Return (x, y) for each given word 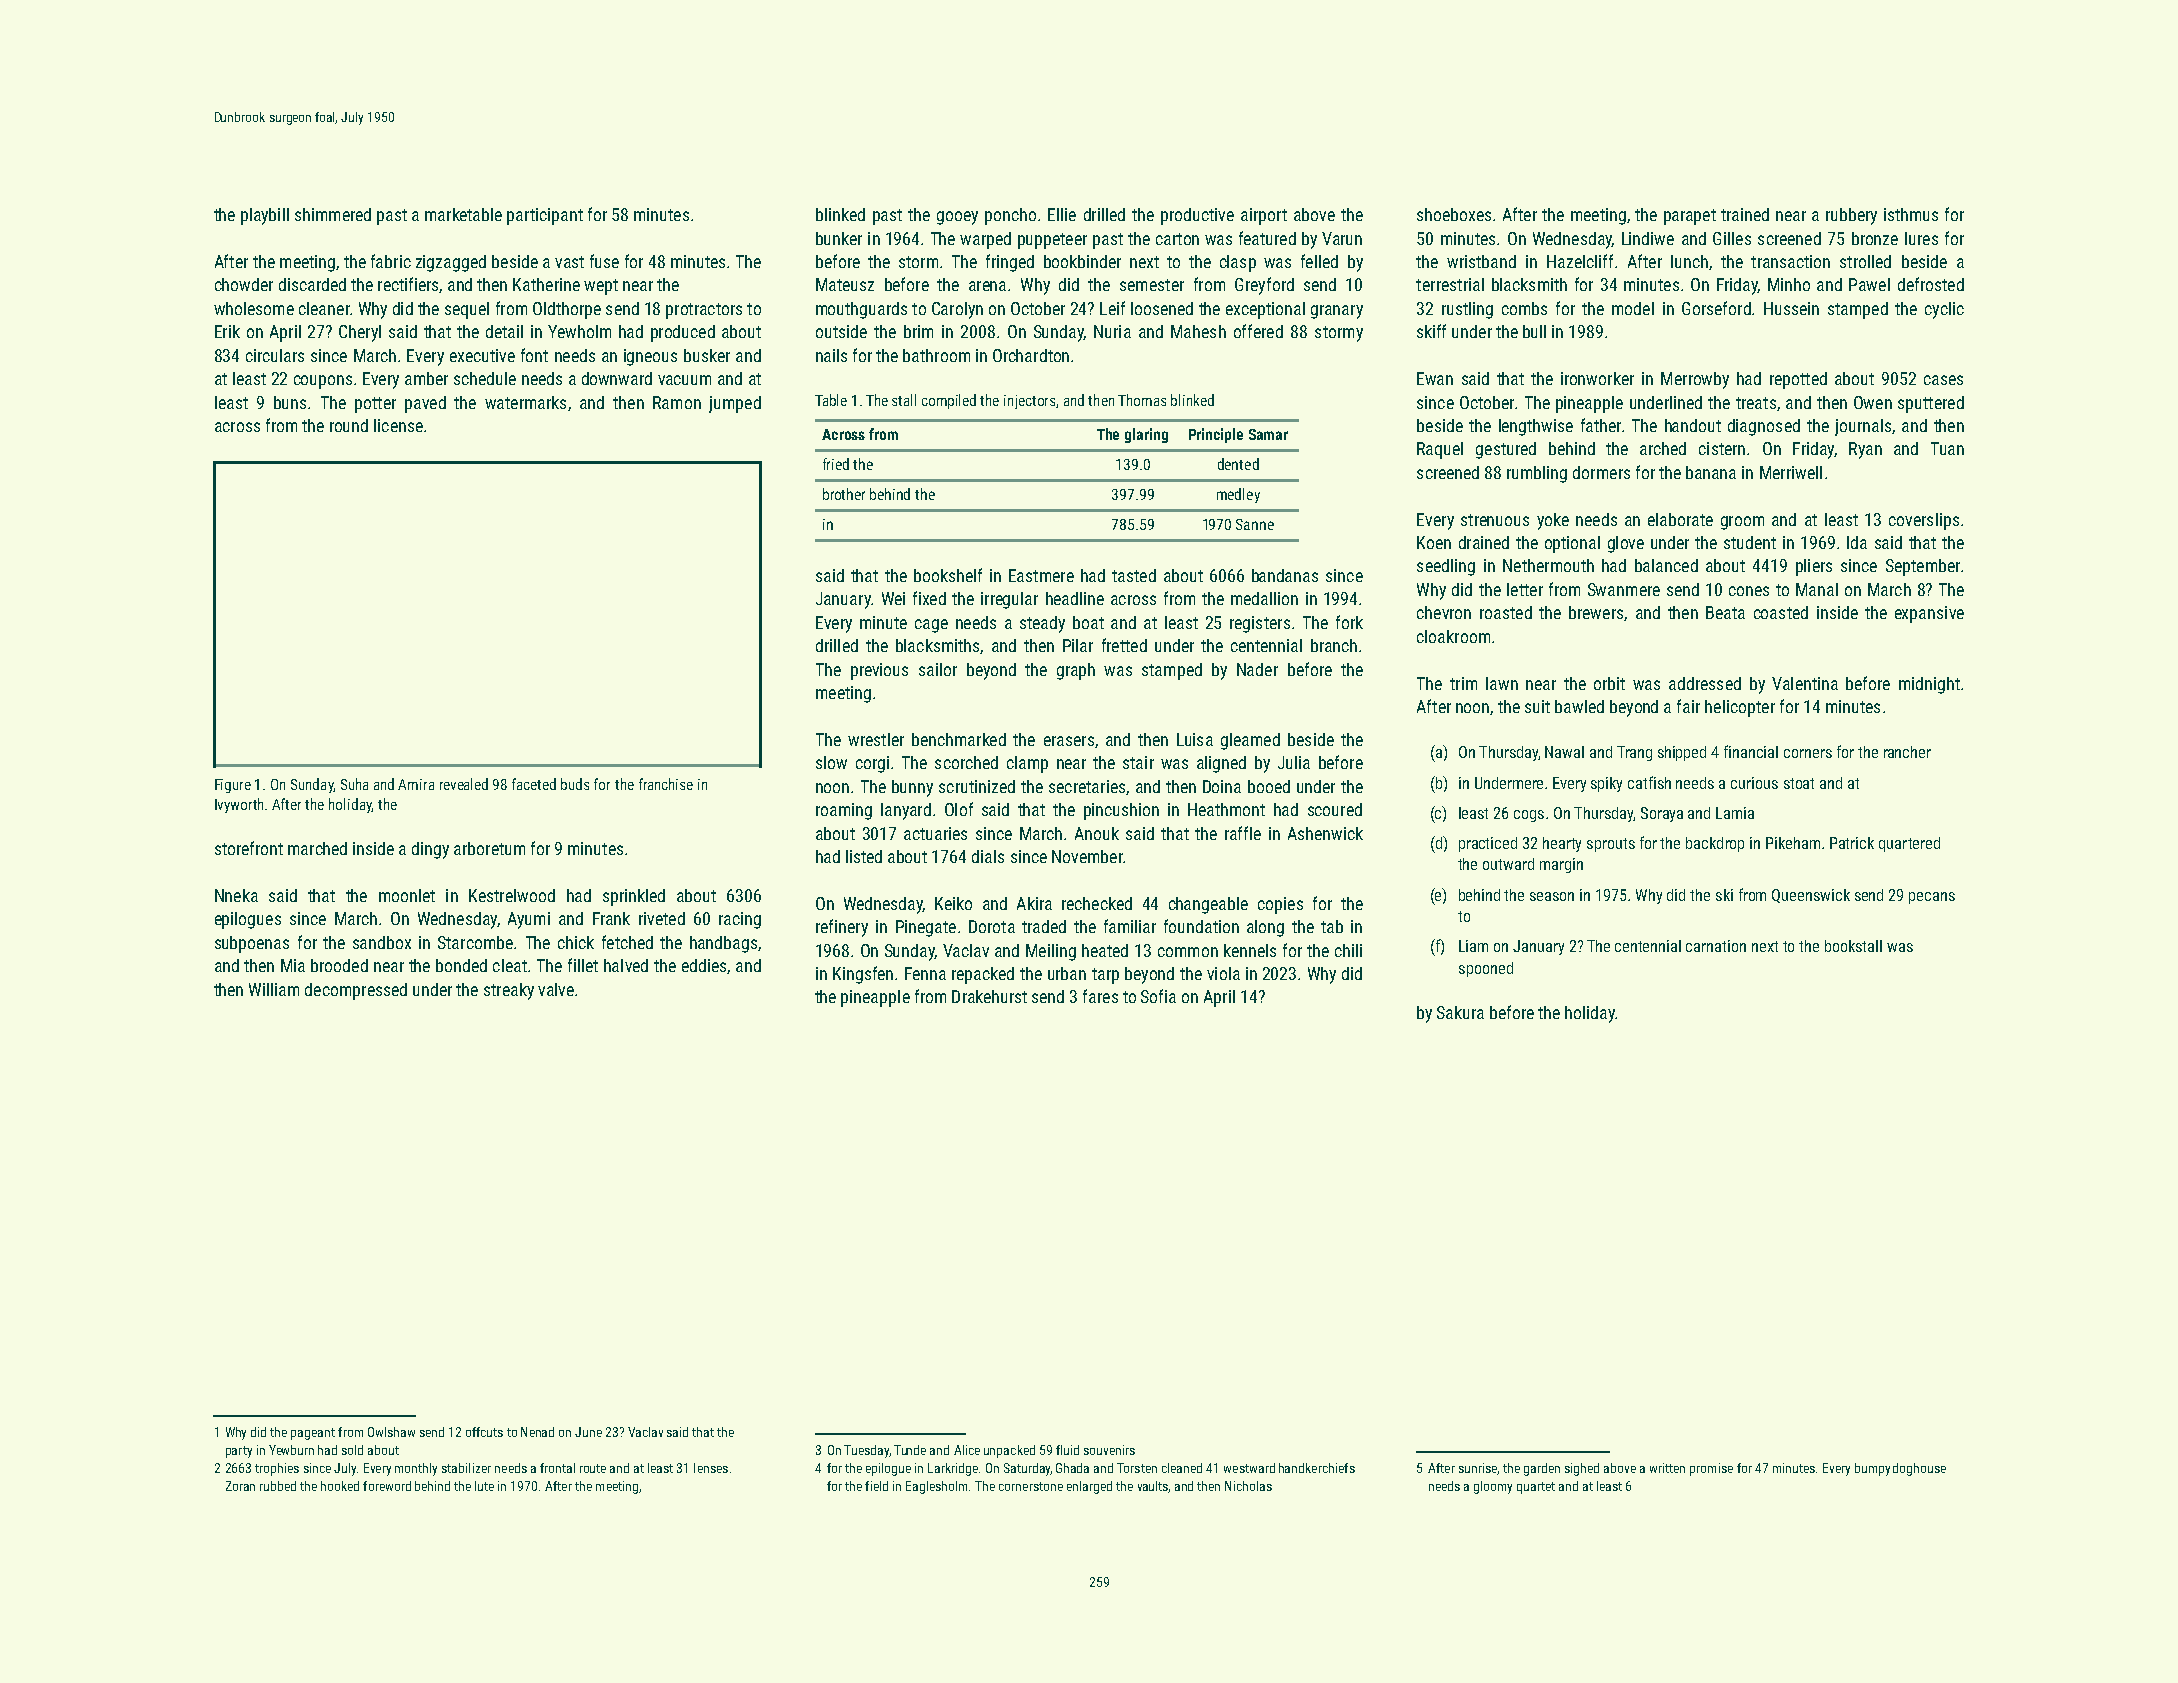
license (398, 425)
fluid (1067, 1450)
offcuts (484, 1432)
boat (1088, 622)
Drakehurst (989, 996)
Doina (1222, 786)
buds (575, 784)
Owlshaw (391, 1432)
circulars (275, 355)
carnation (1716, 946)
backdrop (1715, 844)
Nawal (1564, 752)
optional (1572, 544)
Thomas (1142, 400)
